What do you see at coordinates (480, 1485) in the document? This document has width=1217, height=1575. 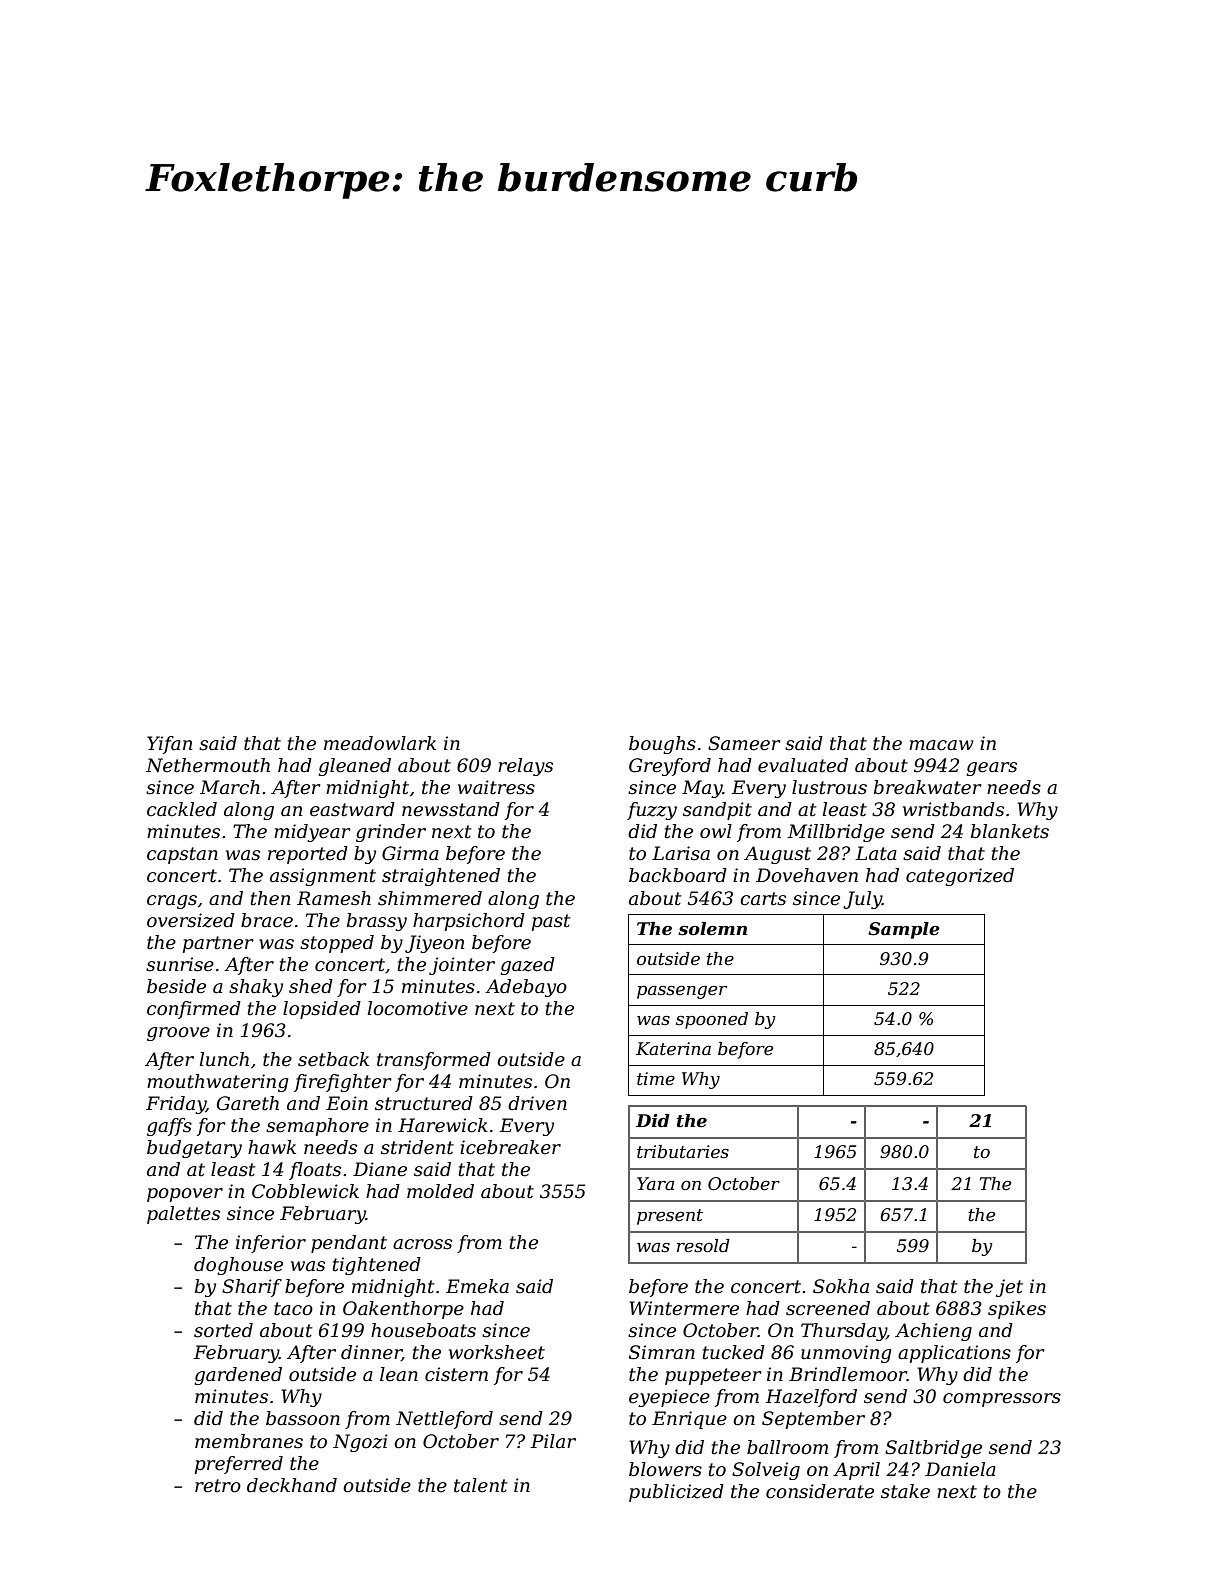 I see `talent` at bounding box center [480, 1485].
